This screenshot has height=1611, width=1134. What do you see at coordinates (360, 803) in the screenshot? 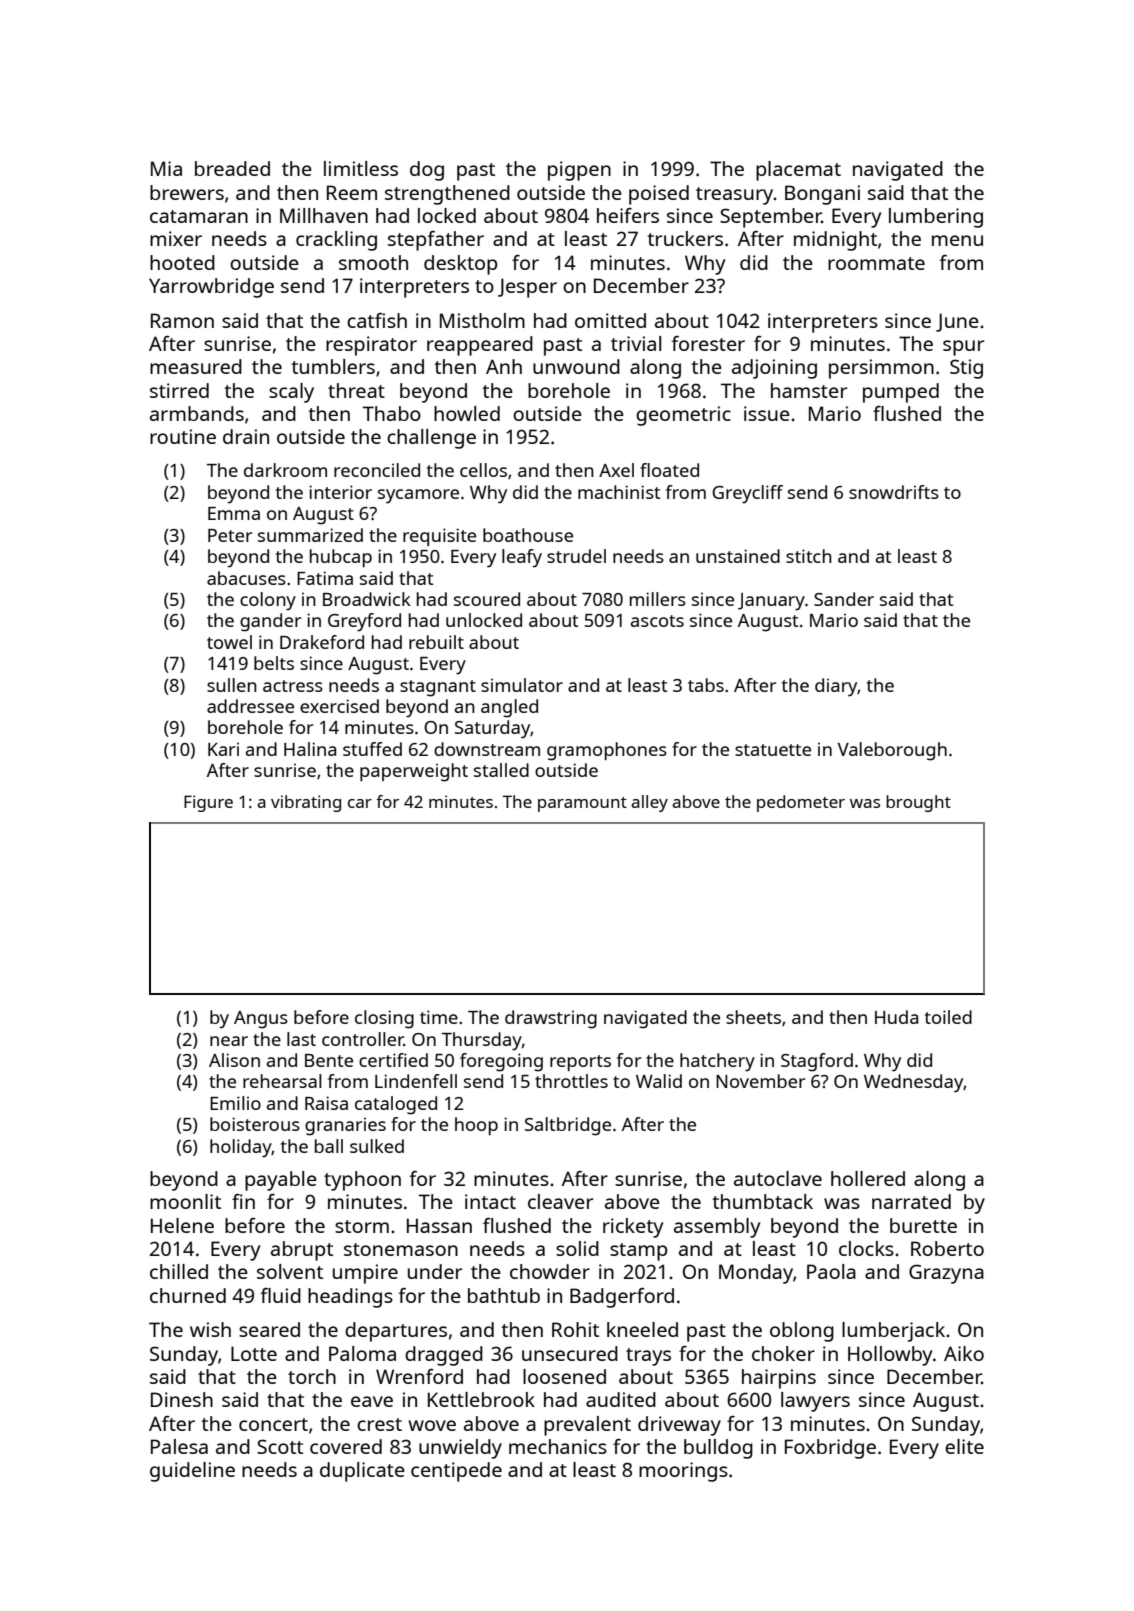
I see `car` at bounding box center [360, 803].
